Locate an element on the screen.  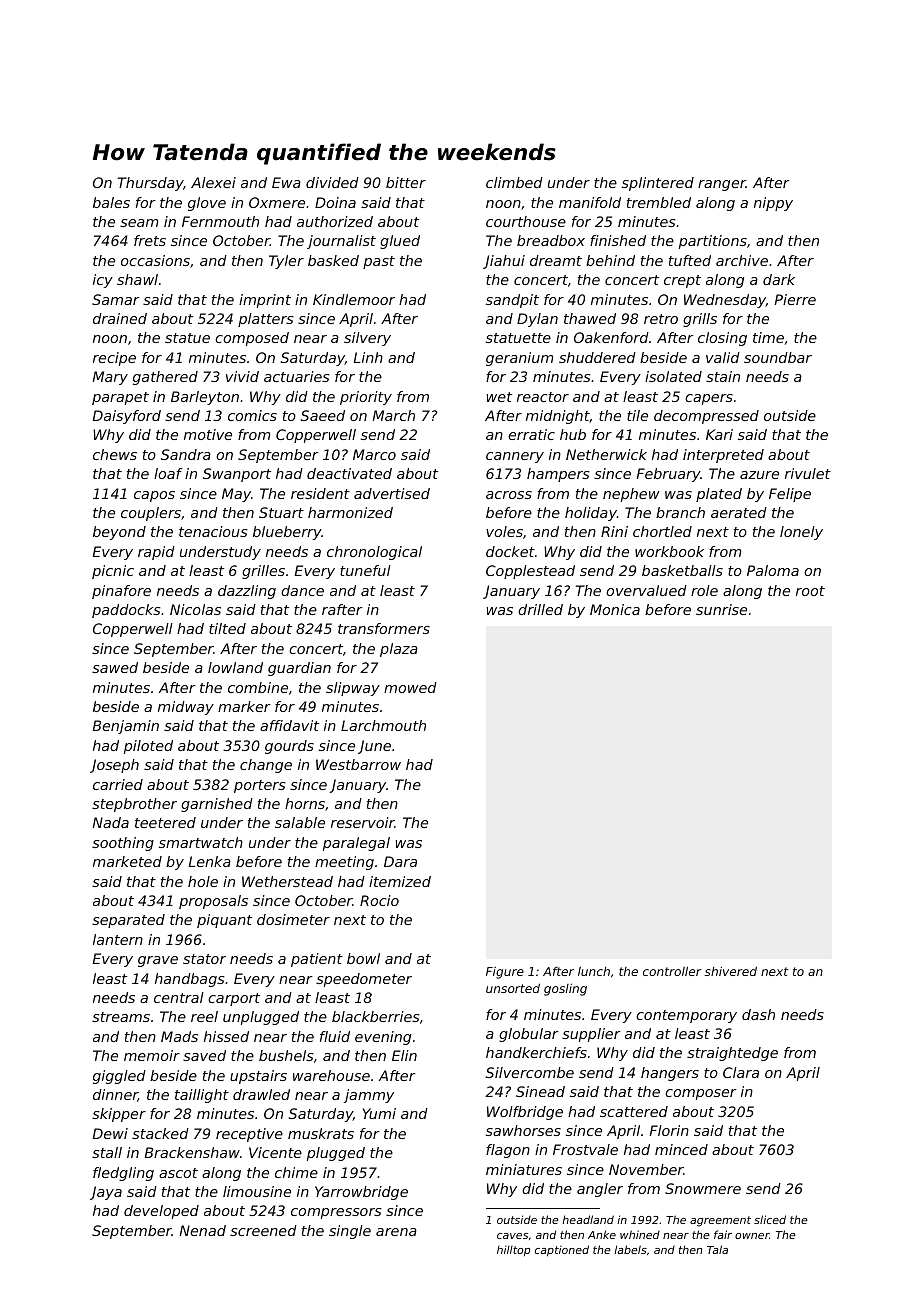
sunrise is located at coordinates (721, 609).
